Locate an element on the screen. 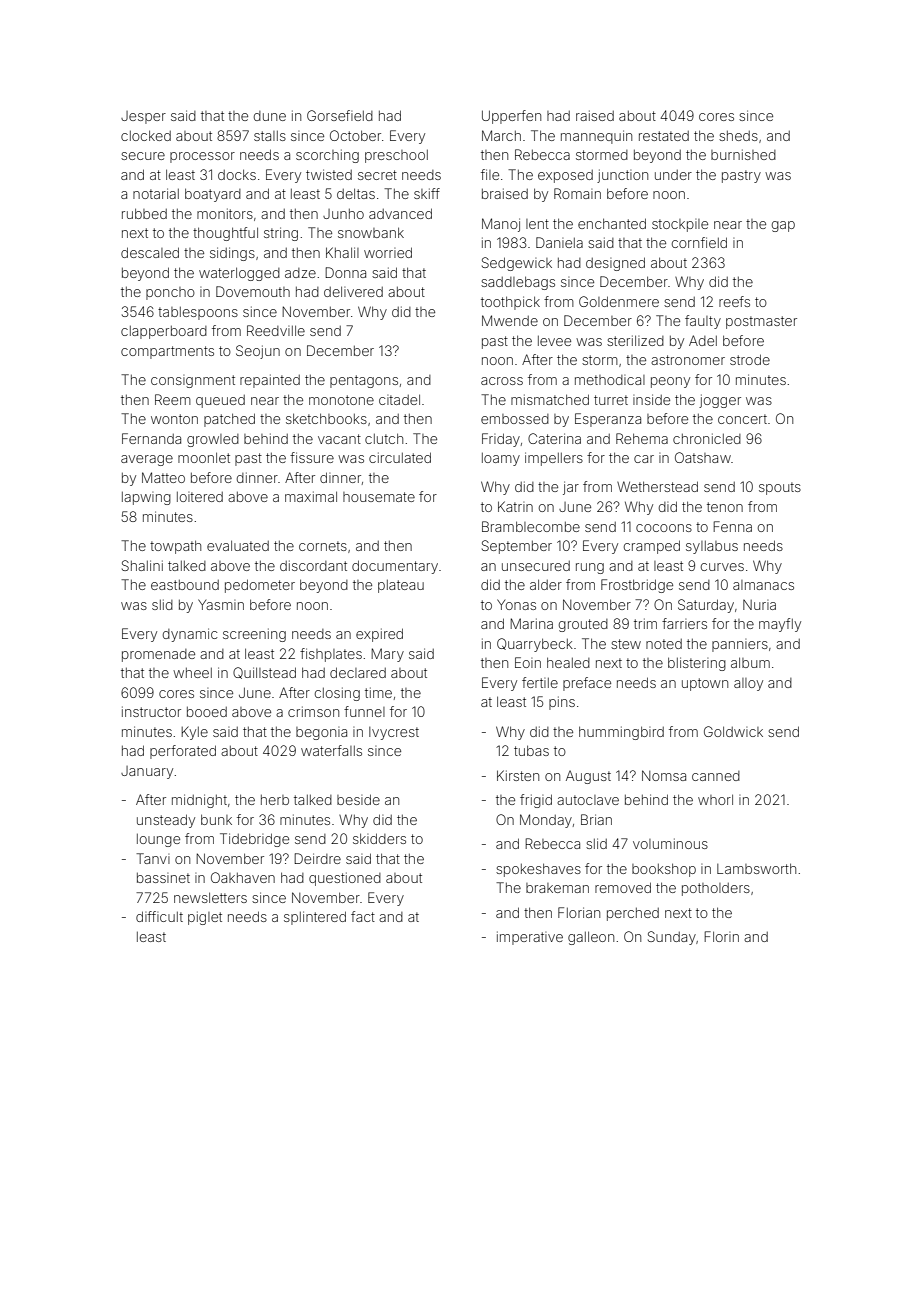 This screenshot has height=1308, width=924. levee is located at coordinates (554, 341).
